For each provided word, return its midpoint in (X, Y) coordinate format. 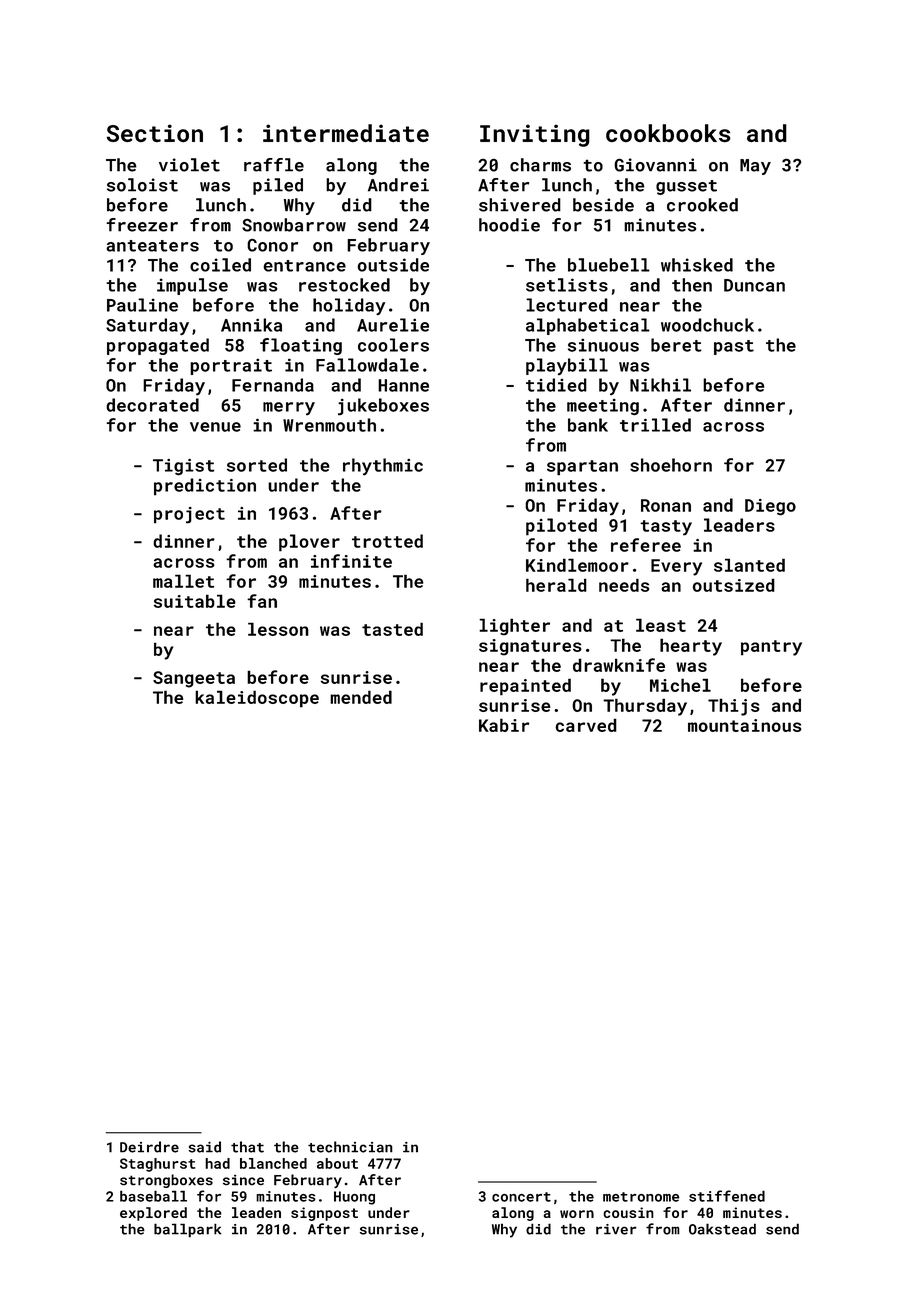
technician (350, 1147)
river (616, 1229)
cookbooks (668, 133)
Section (155, 133)
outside (393, 265)
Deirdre (149, 1147)
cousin (628, 1212)
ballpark (187, 1230)
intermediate (346, 133)
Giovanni (655, 165)
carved (586, 725)
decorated (152, 405)
